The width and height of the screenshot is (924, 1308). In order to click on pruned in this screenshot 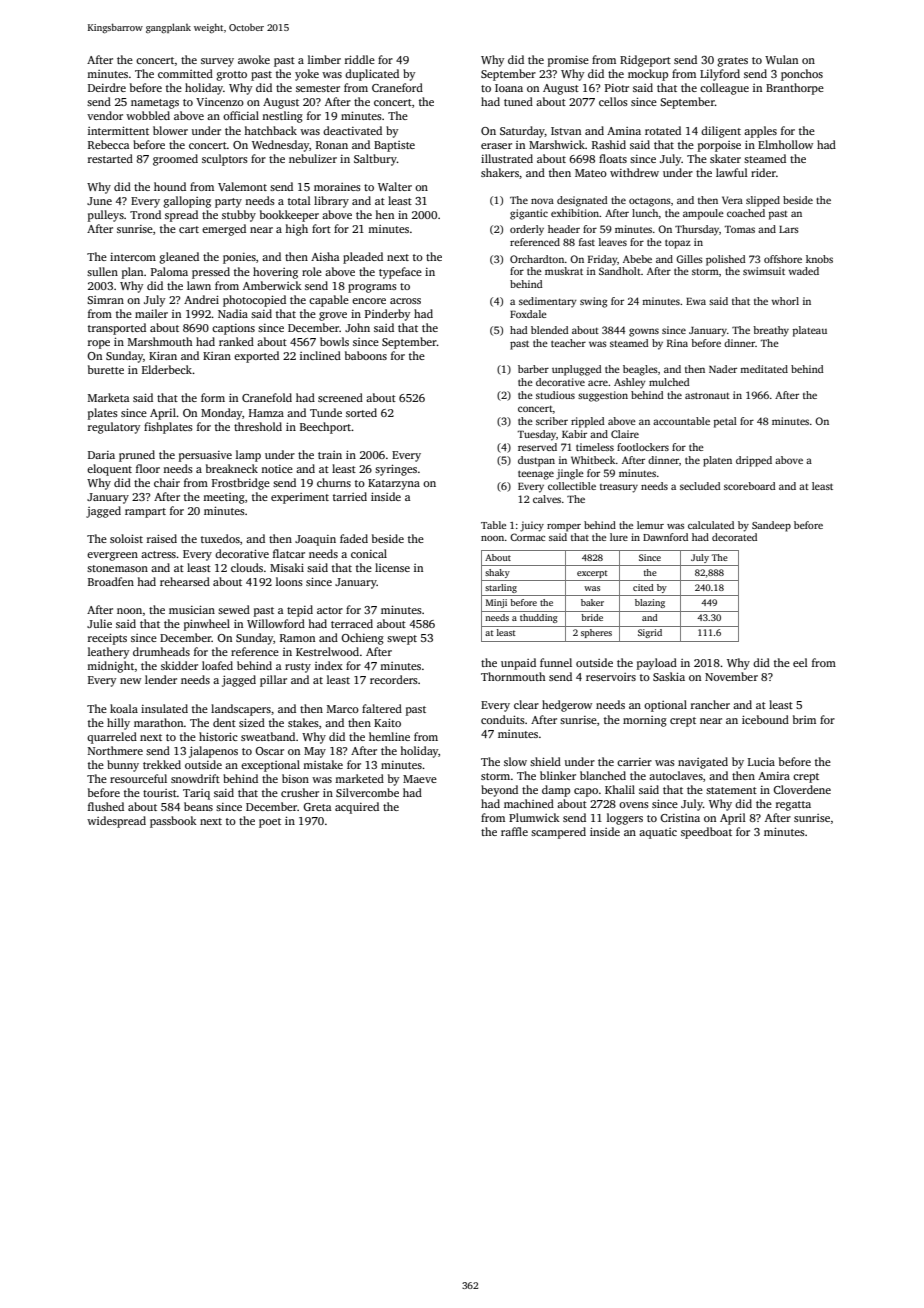, I will do `click(137, 456)`.
